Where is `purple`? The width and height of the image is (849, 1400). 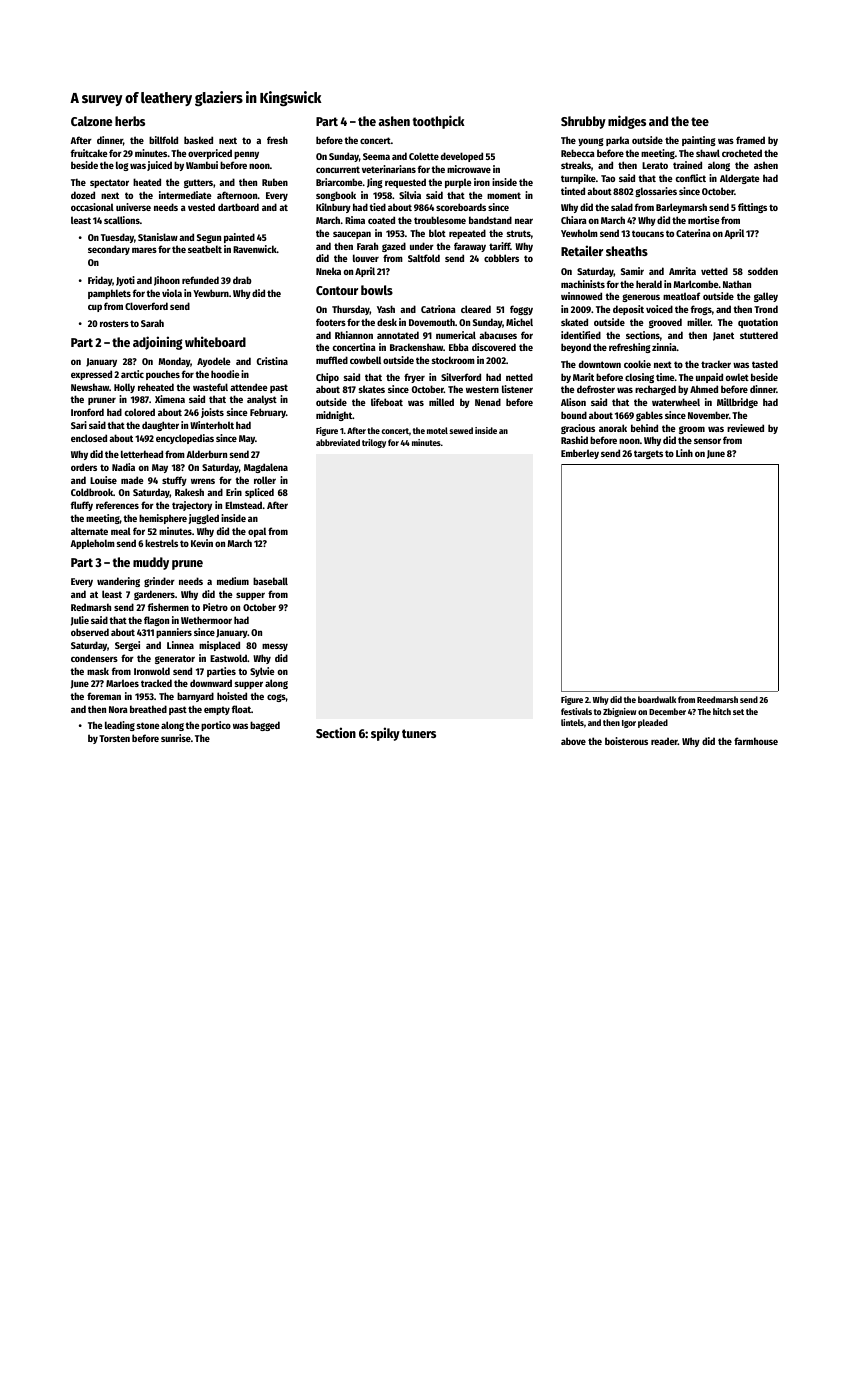
purple is located at coordinates (458, 183).
